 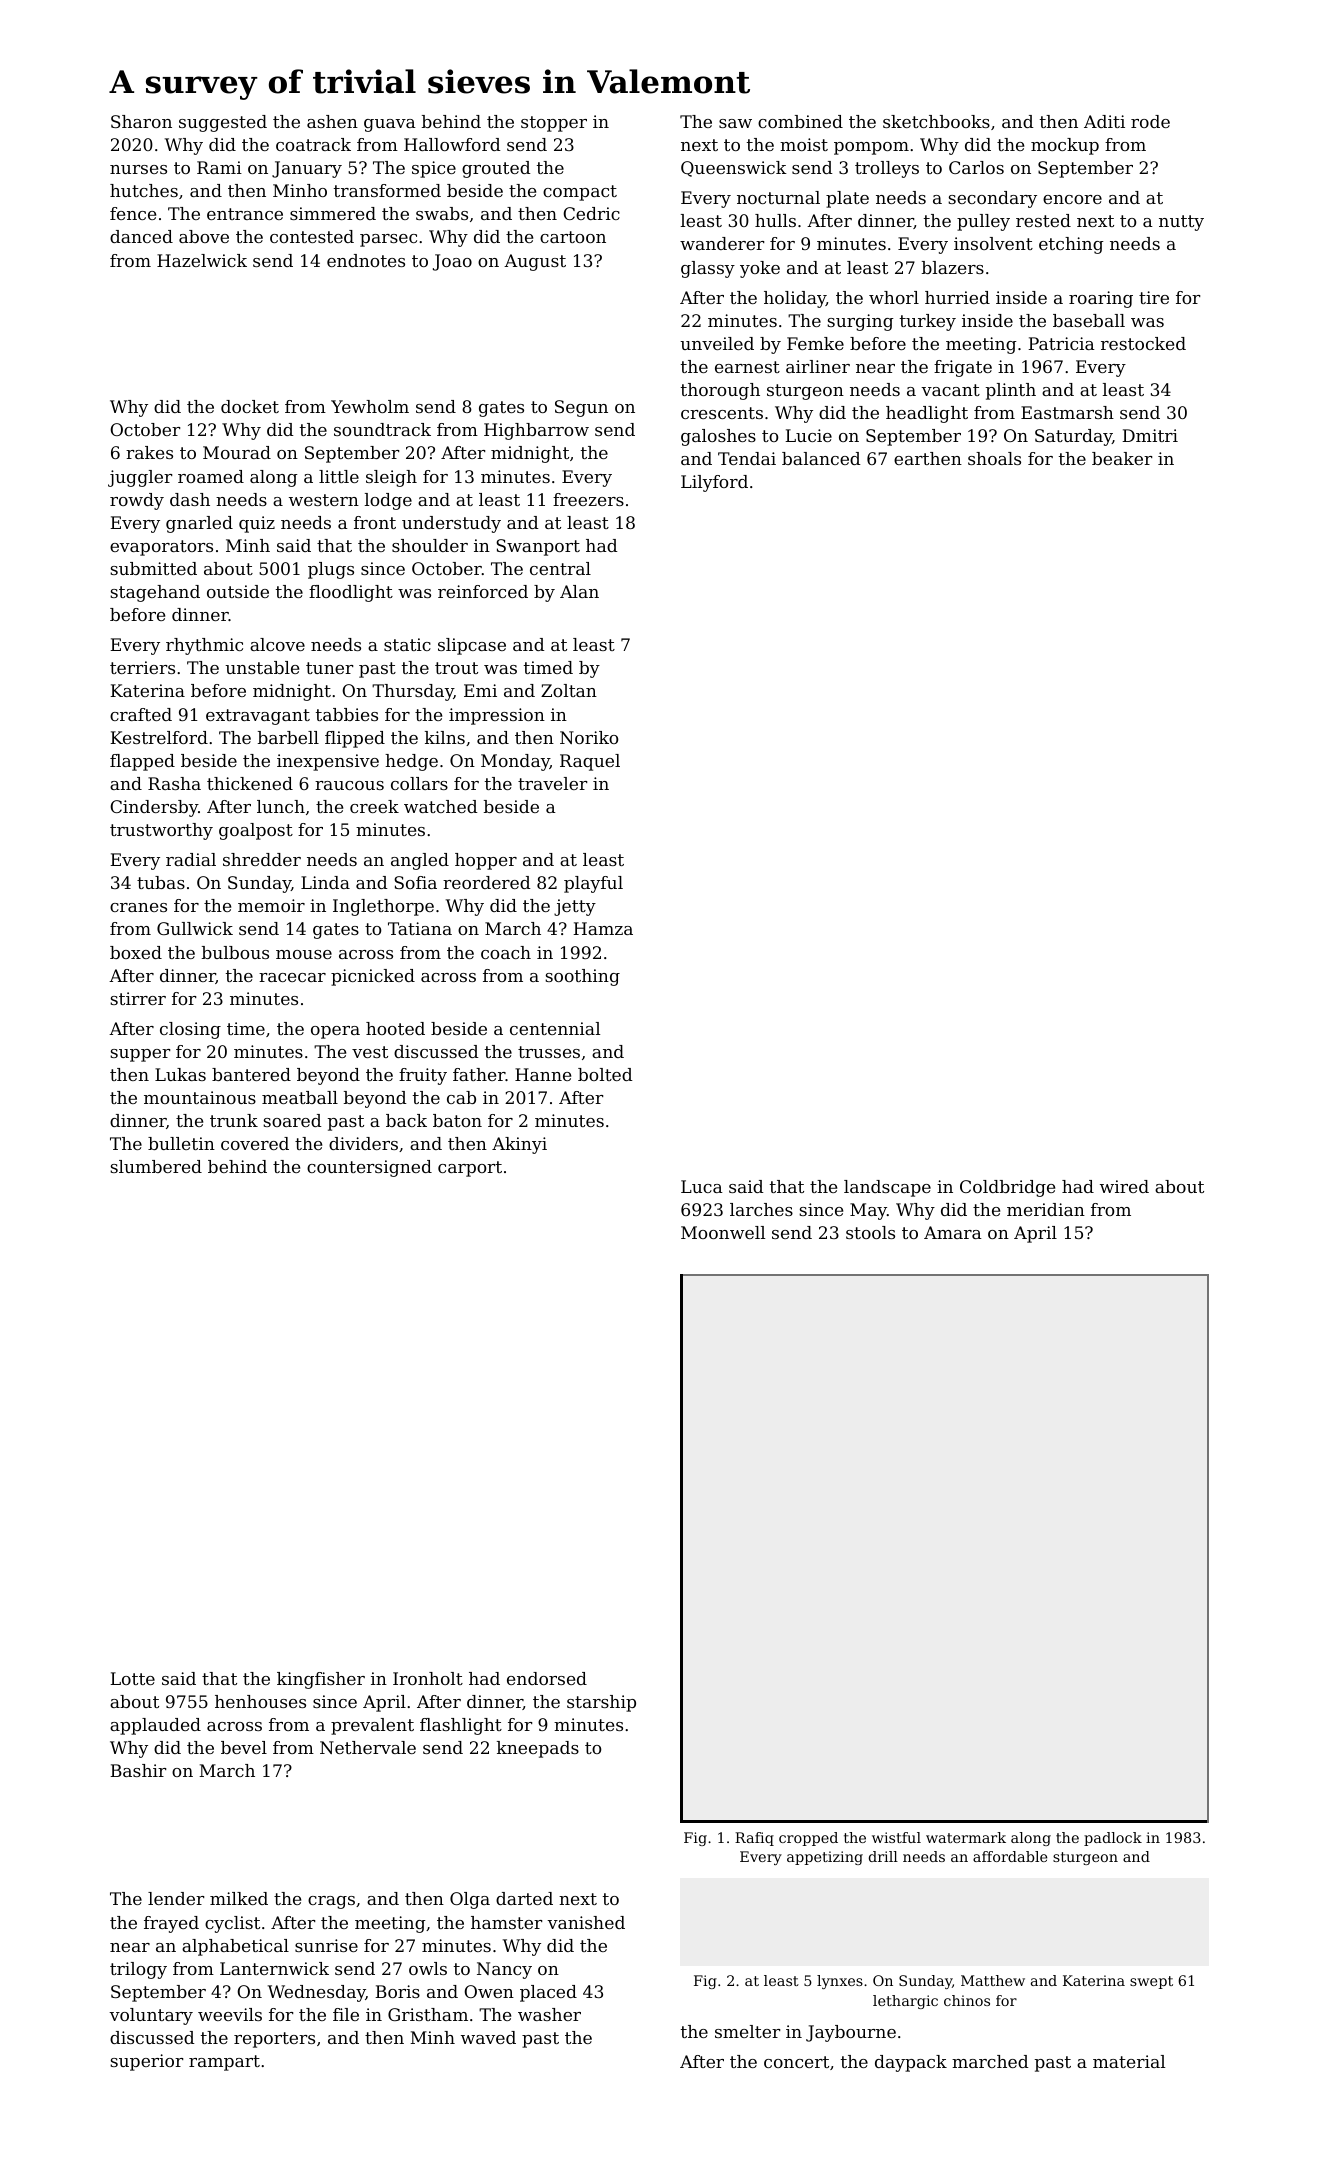 What do you see at coordinates (136, 952) in the screenshot?
I see `boxed` at bounding box center [136, 952].
